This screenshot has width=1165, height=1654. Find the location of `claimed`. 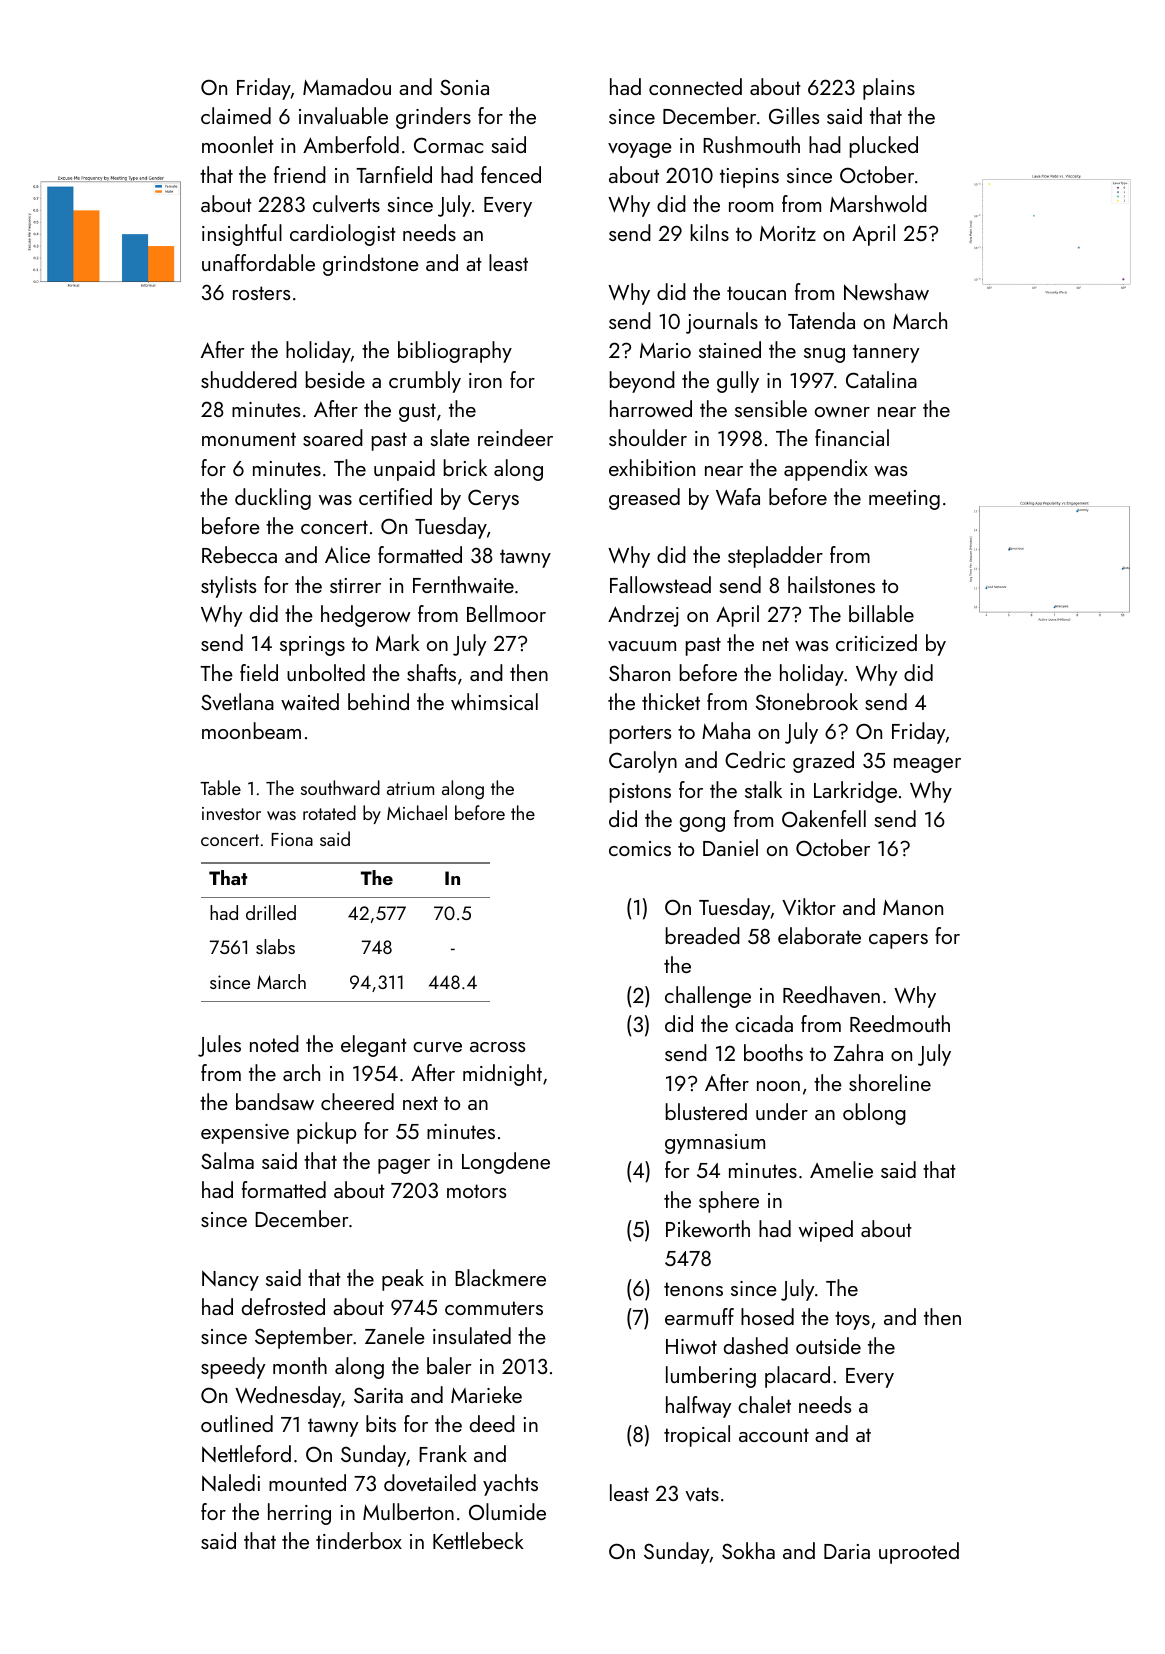

claimed is located at coordinates (236, 115).
